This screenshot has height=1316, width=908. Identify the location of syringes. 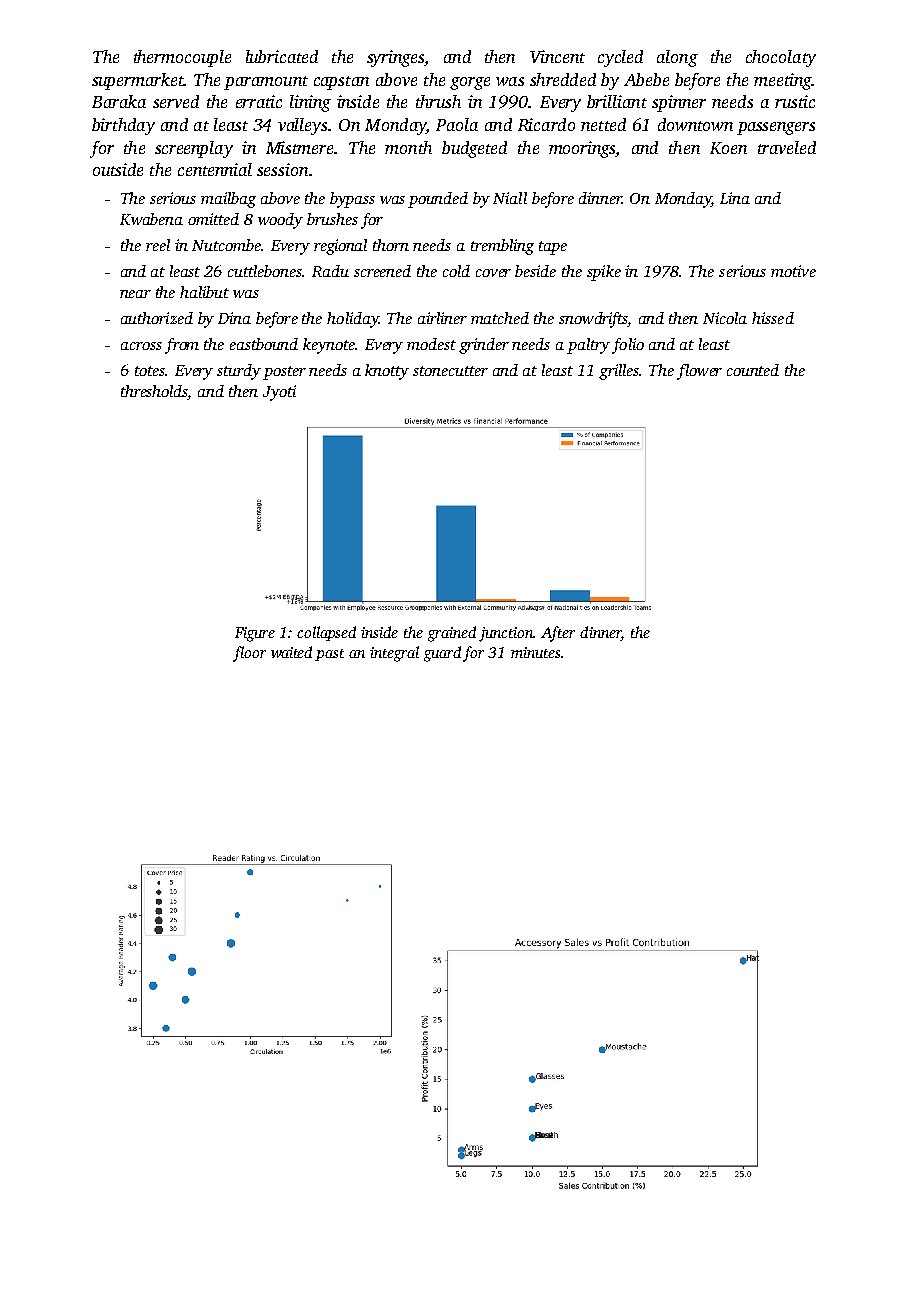
(395, 58).
